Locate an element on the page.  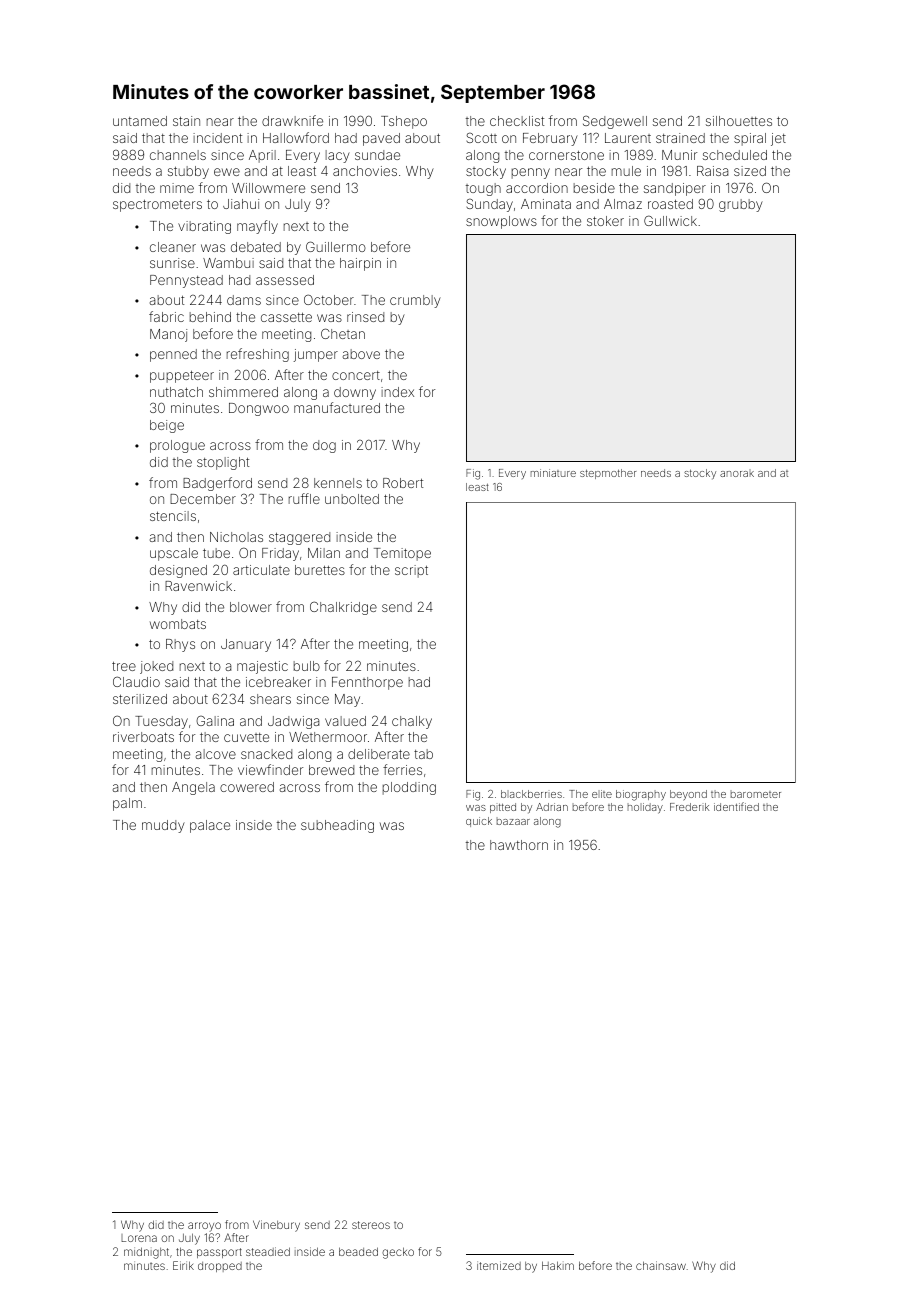
Tshepo is located at coordinates (404, 122).
